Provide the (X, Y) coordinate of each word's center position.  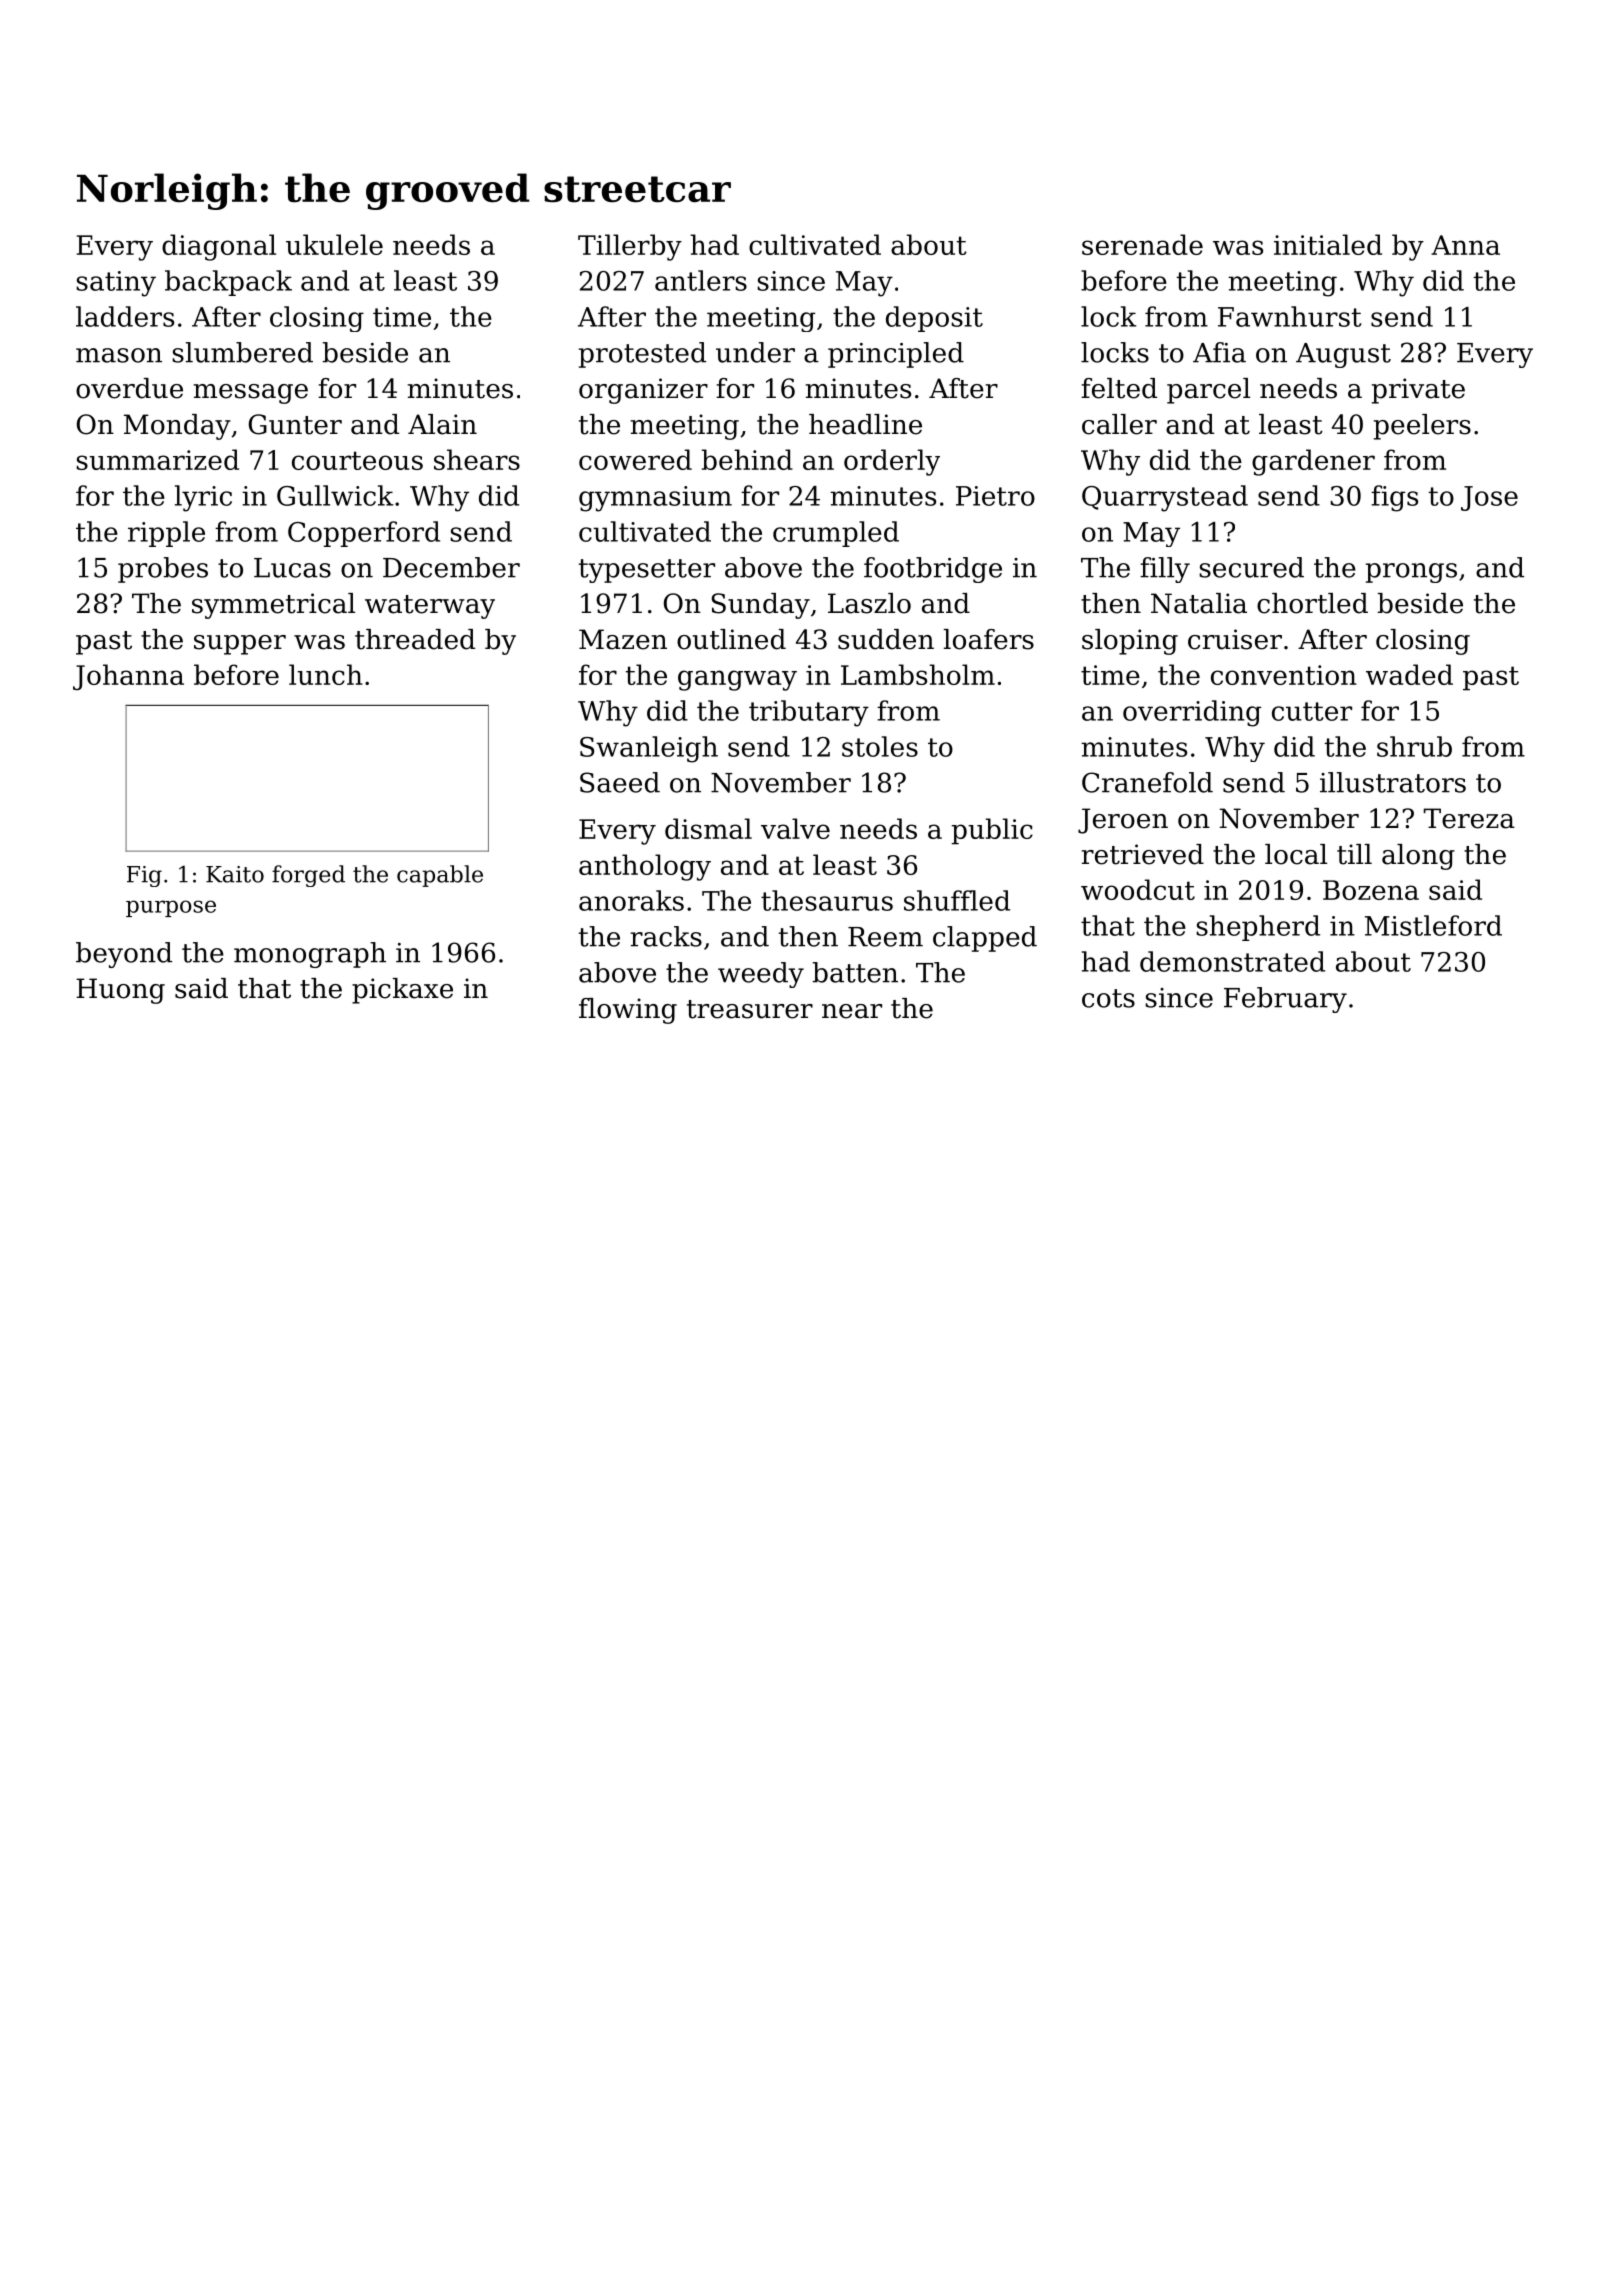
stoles (880, 746)
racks (666, 936)
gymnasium (655, 499)
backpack (228, 283)
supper (240, 645)
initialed (1328, 244)
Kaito (235, 874)
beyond (124, 955)
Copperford (364, 534)
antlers (701, 280)
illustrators (1393, 782)
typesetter (647, 571)
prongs (1411, 573)
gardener (1313, 462)
